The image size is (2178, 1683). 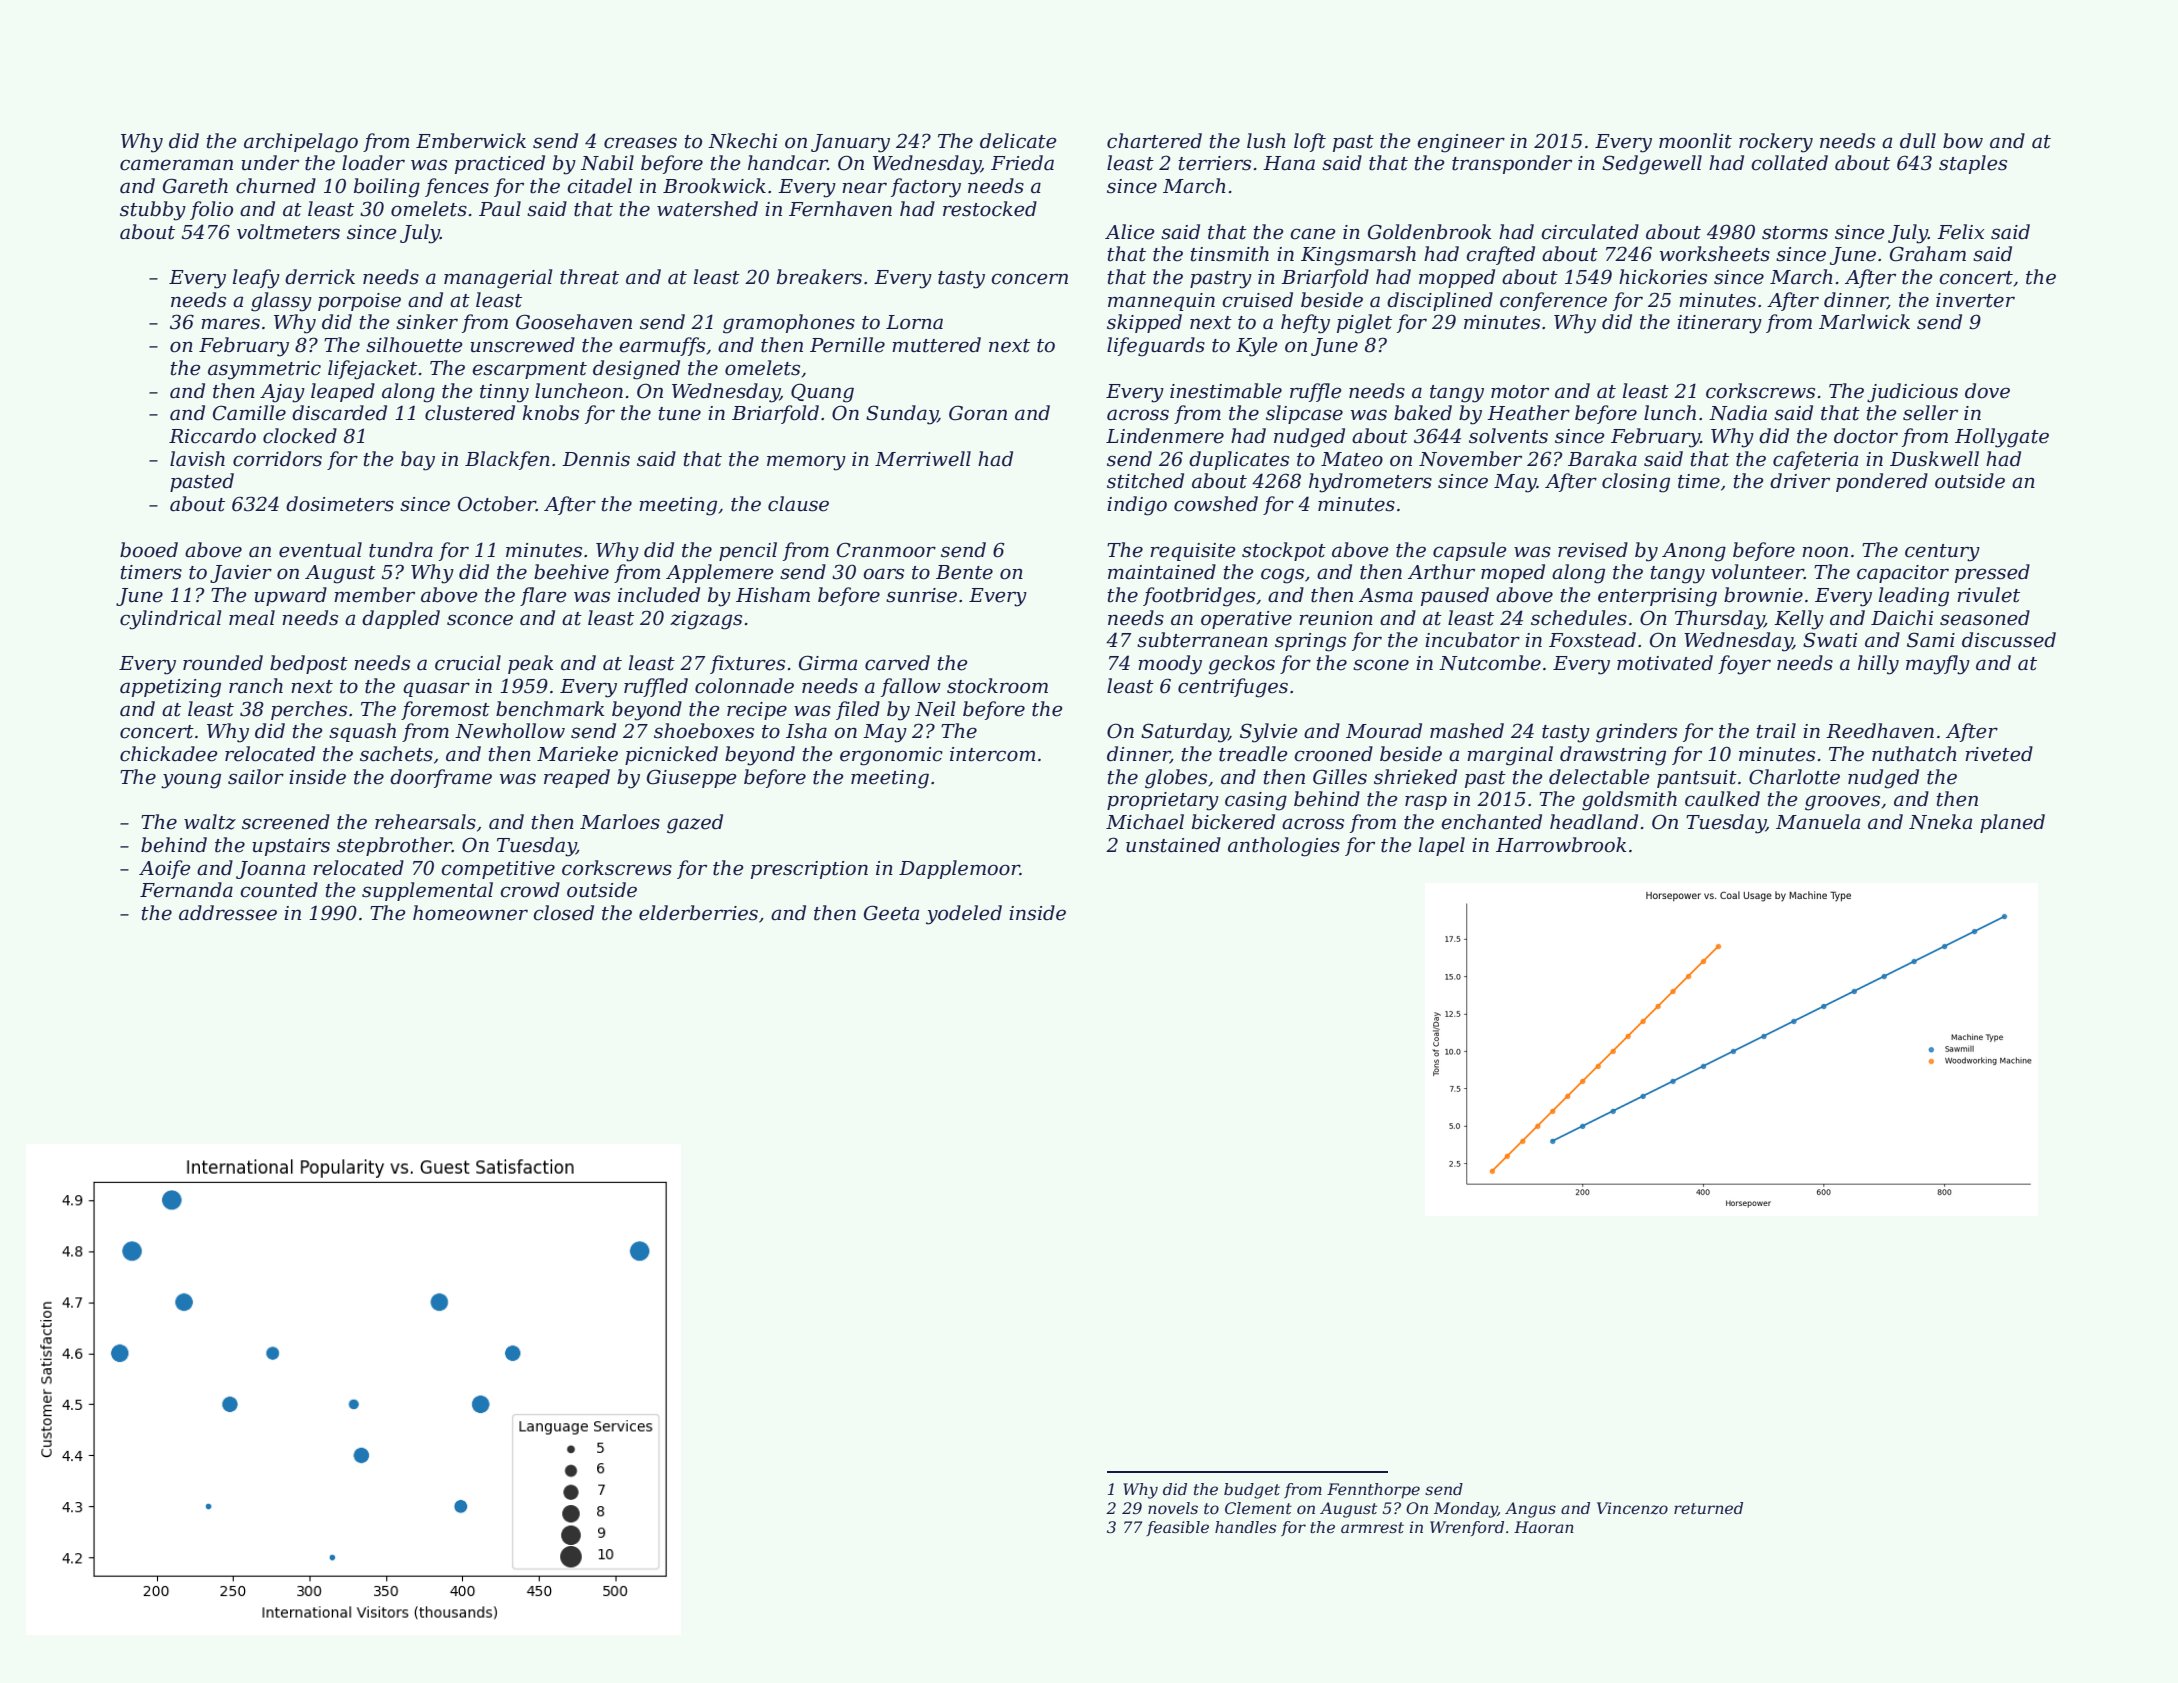 I want to click on seller, so click(x=1930, y=413).
